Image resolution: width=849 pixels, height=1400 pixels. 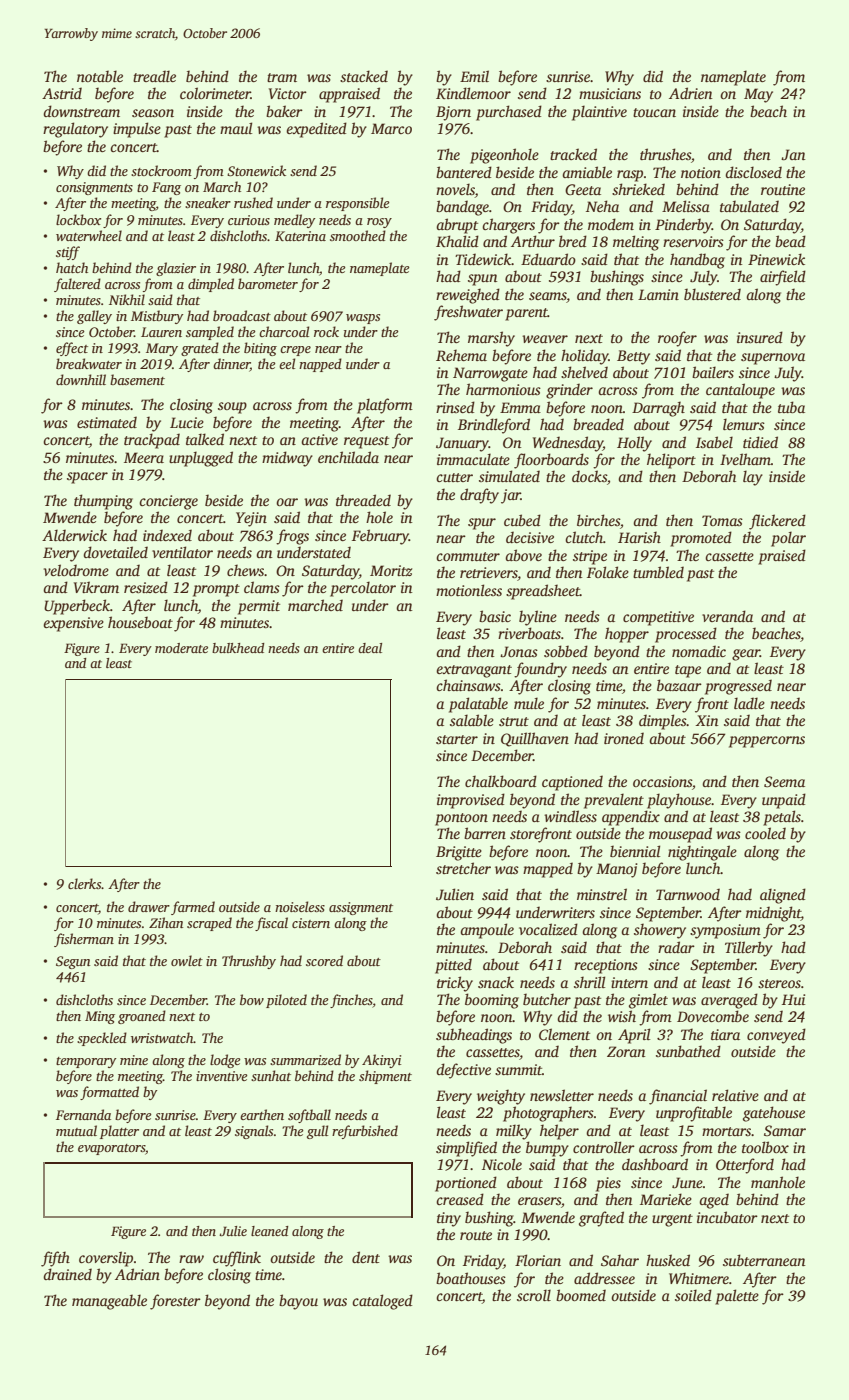 What do you see at coordinates (636, 243) in the screenshot?
I see `melting` at bounding box center [636, 243].
